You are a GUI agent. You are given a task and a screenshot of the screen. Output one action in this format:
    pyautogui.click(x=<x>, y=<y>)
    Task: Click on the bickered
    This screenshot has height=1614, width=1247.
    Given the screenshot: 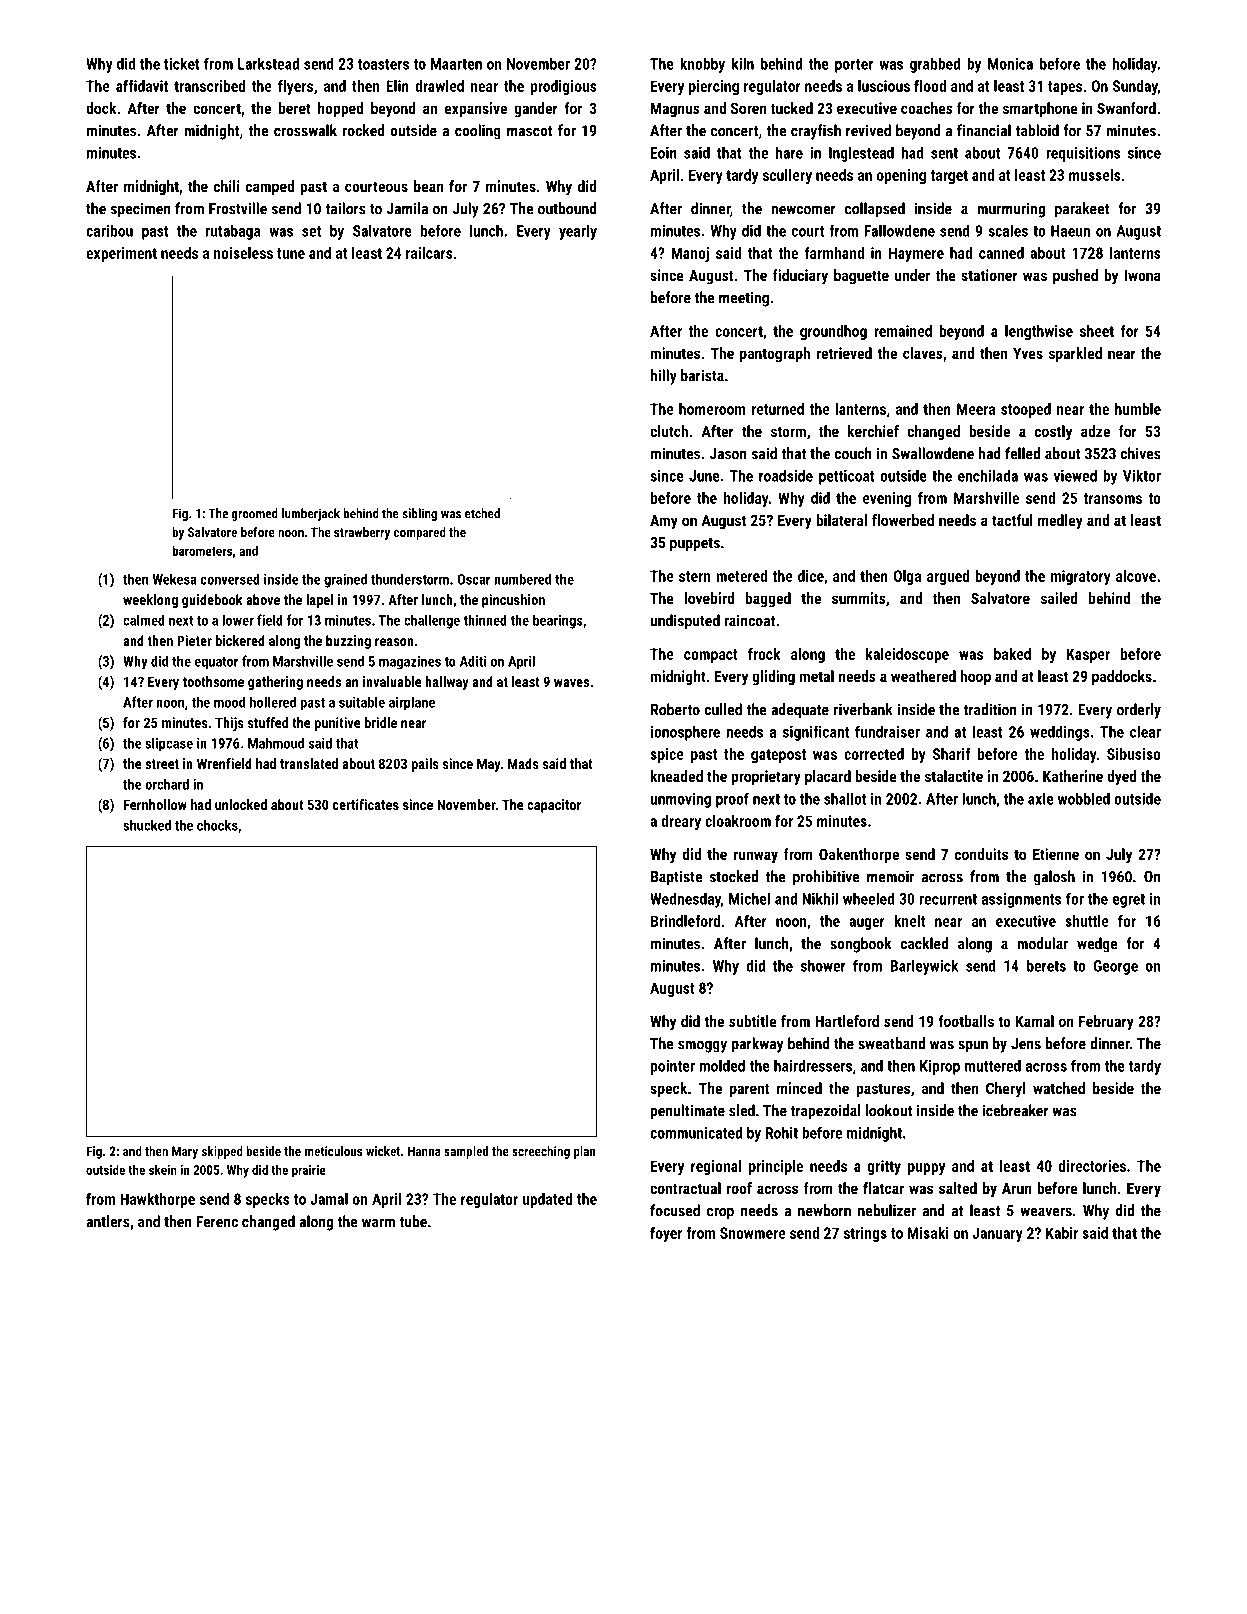 What is the action you would take?
    pyautogui.click(x=240, y=640)
